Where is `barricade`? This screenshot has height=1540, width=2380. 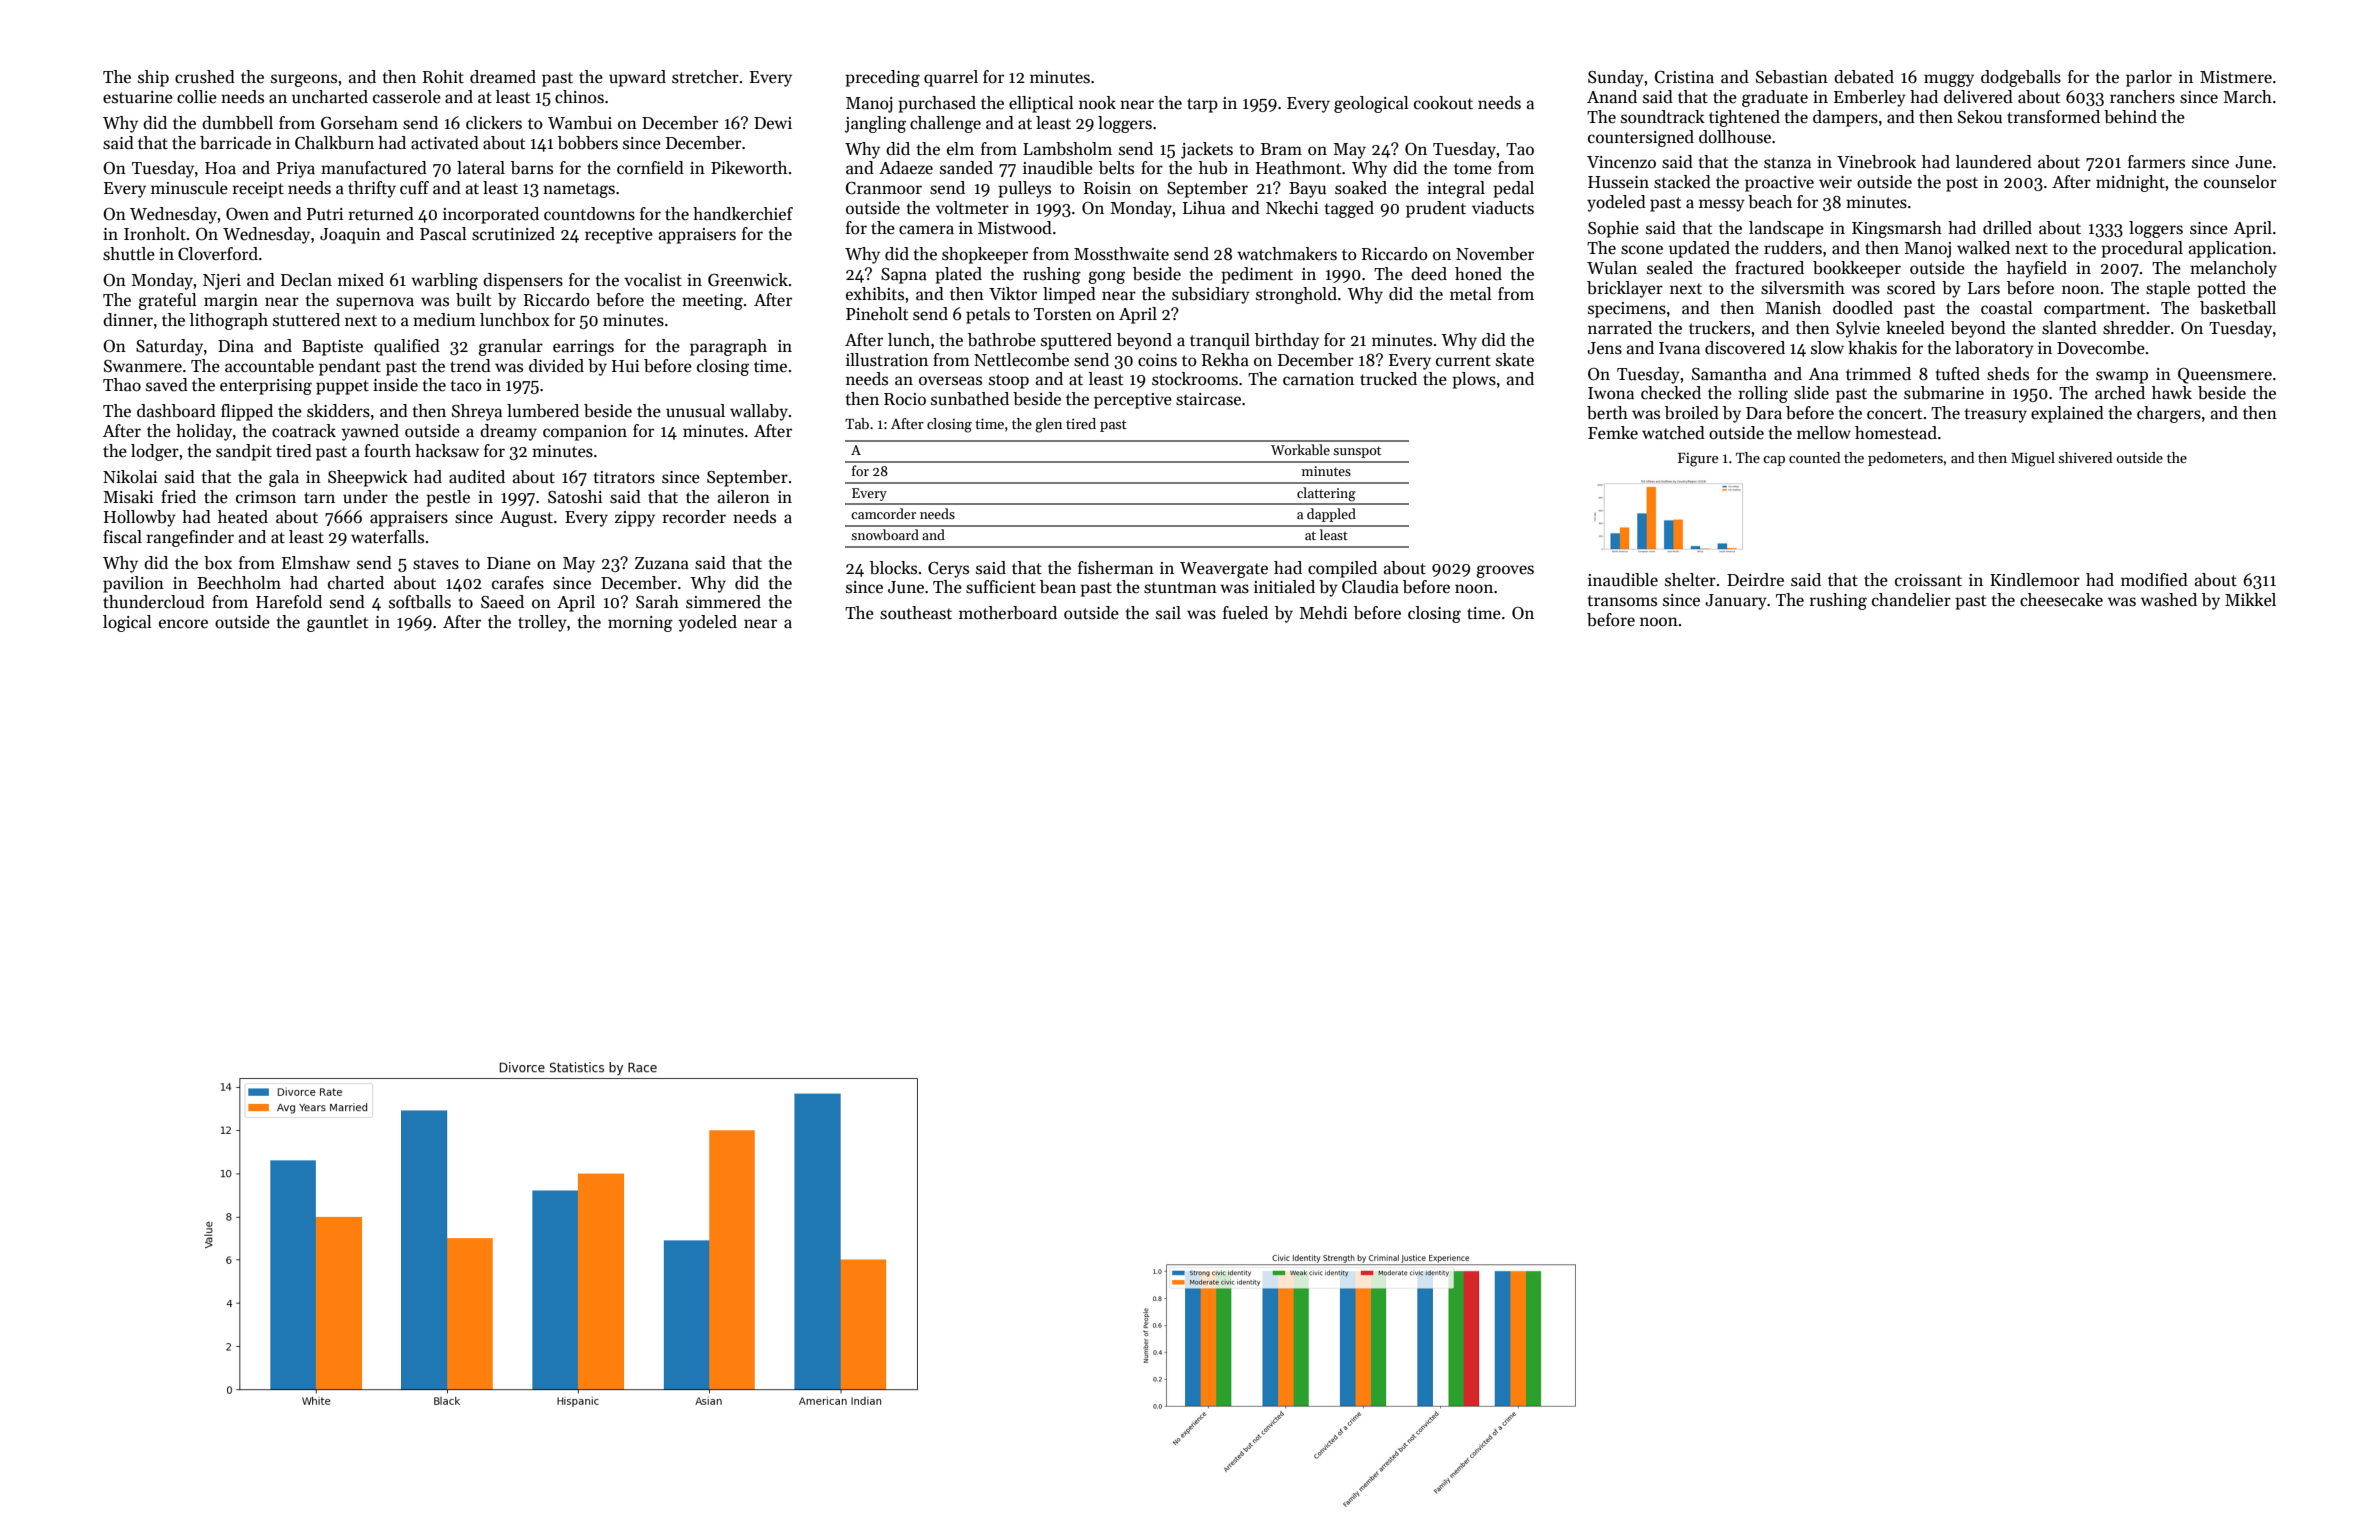 barricade is located at coordinates (235, 143).
